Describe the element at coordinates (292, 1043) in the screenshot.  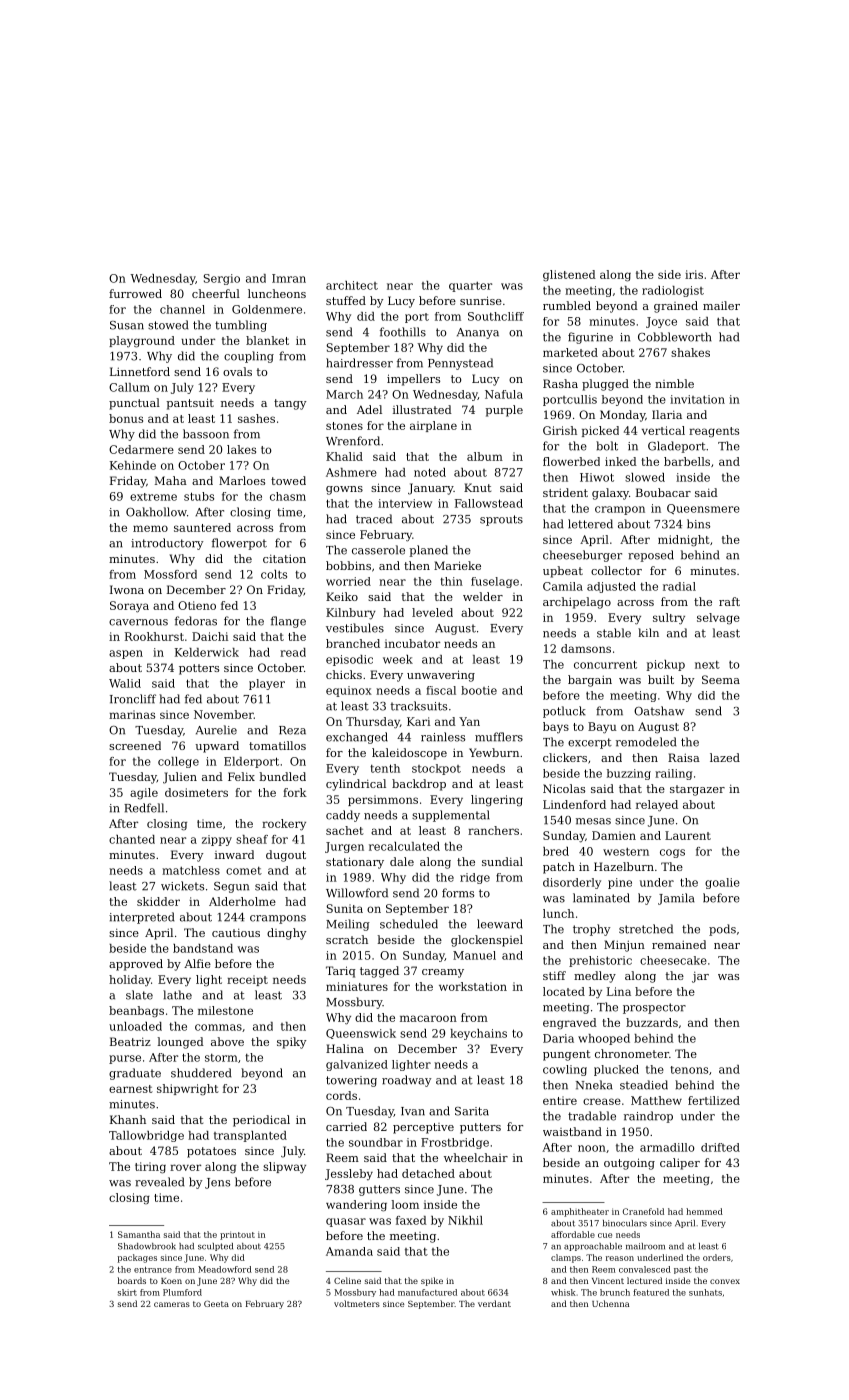
I see `spiky` at that location.
